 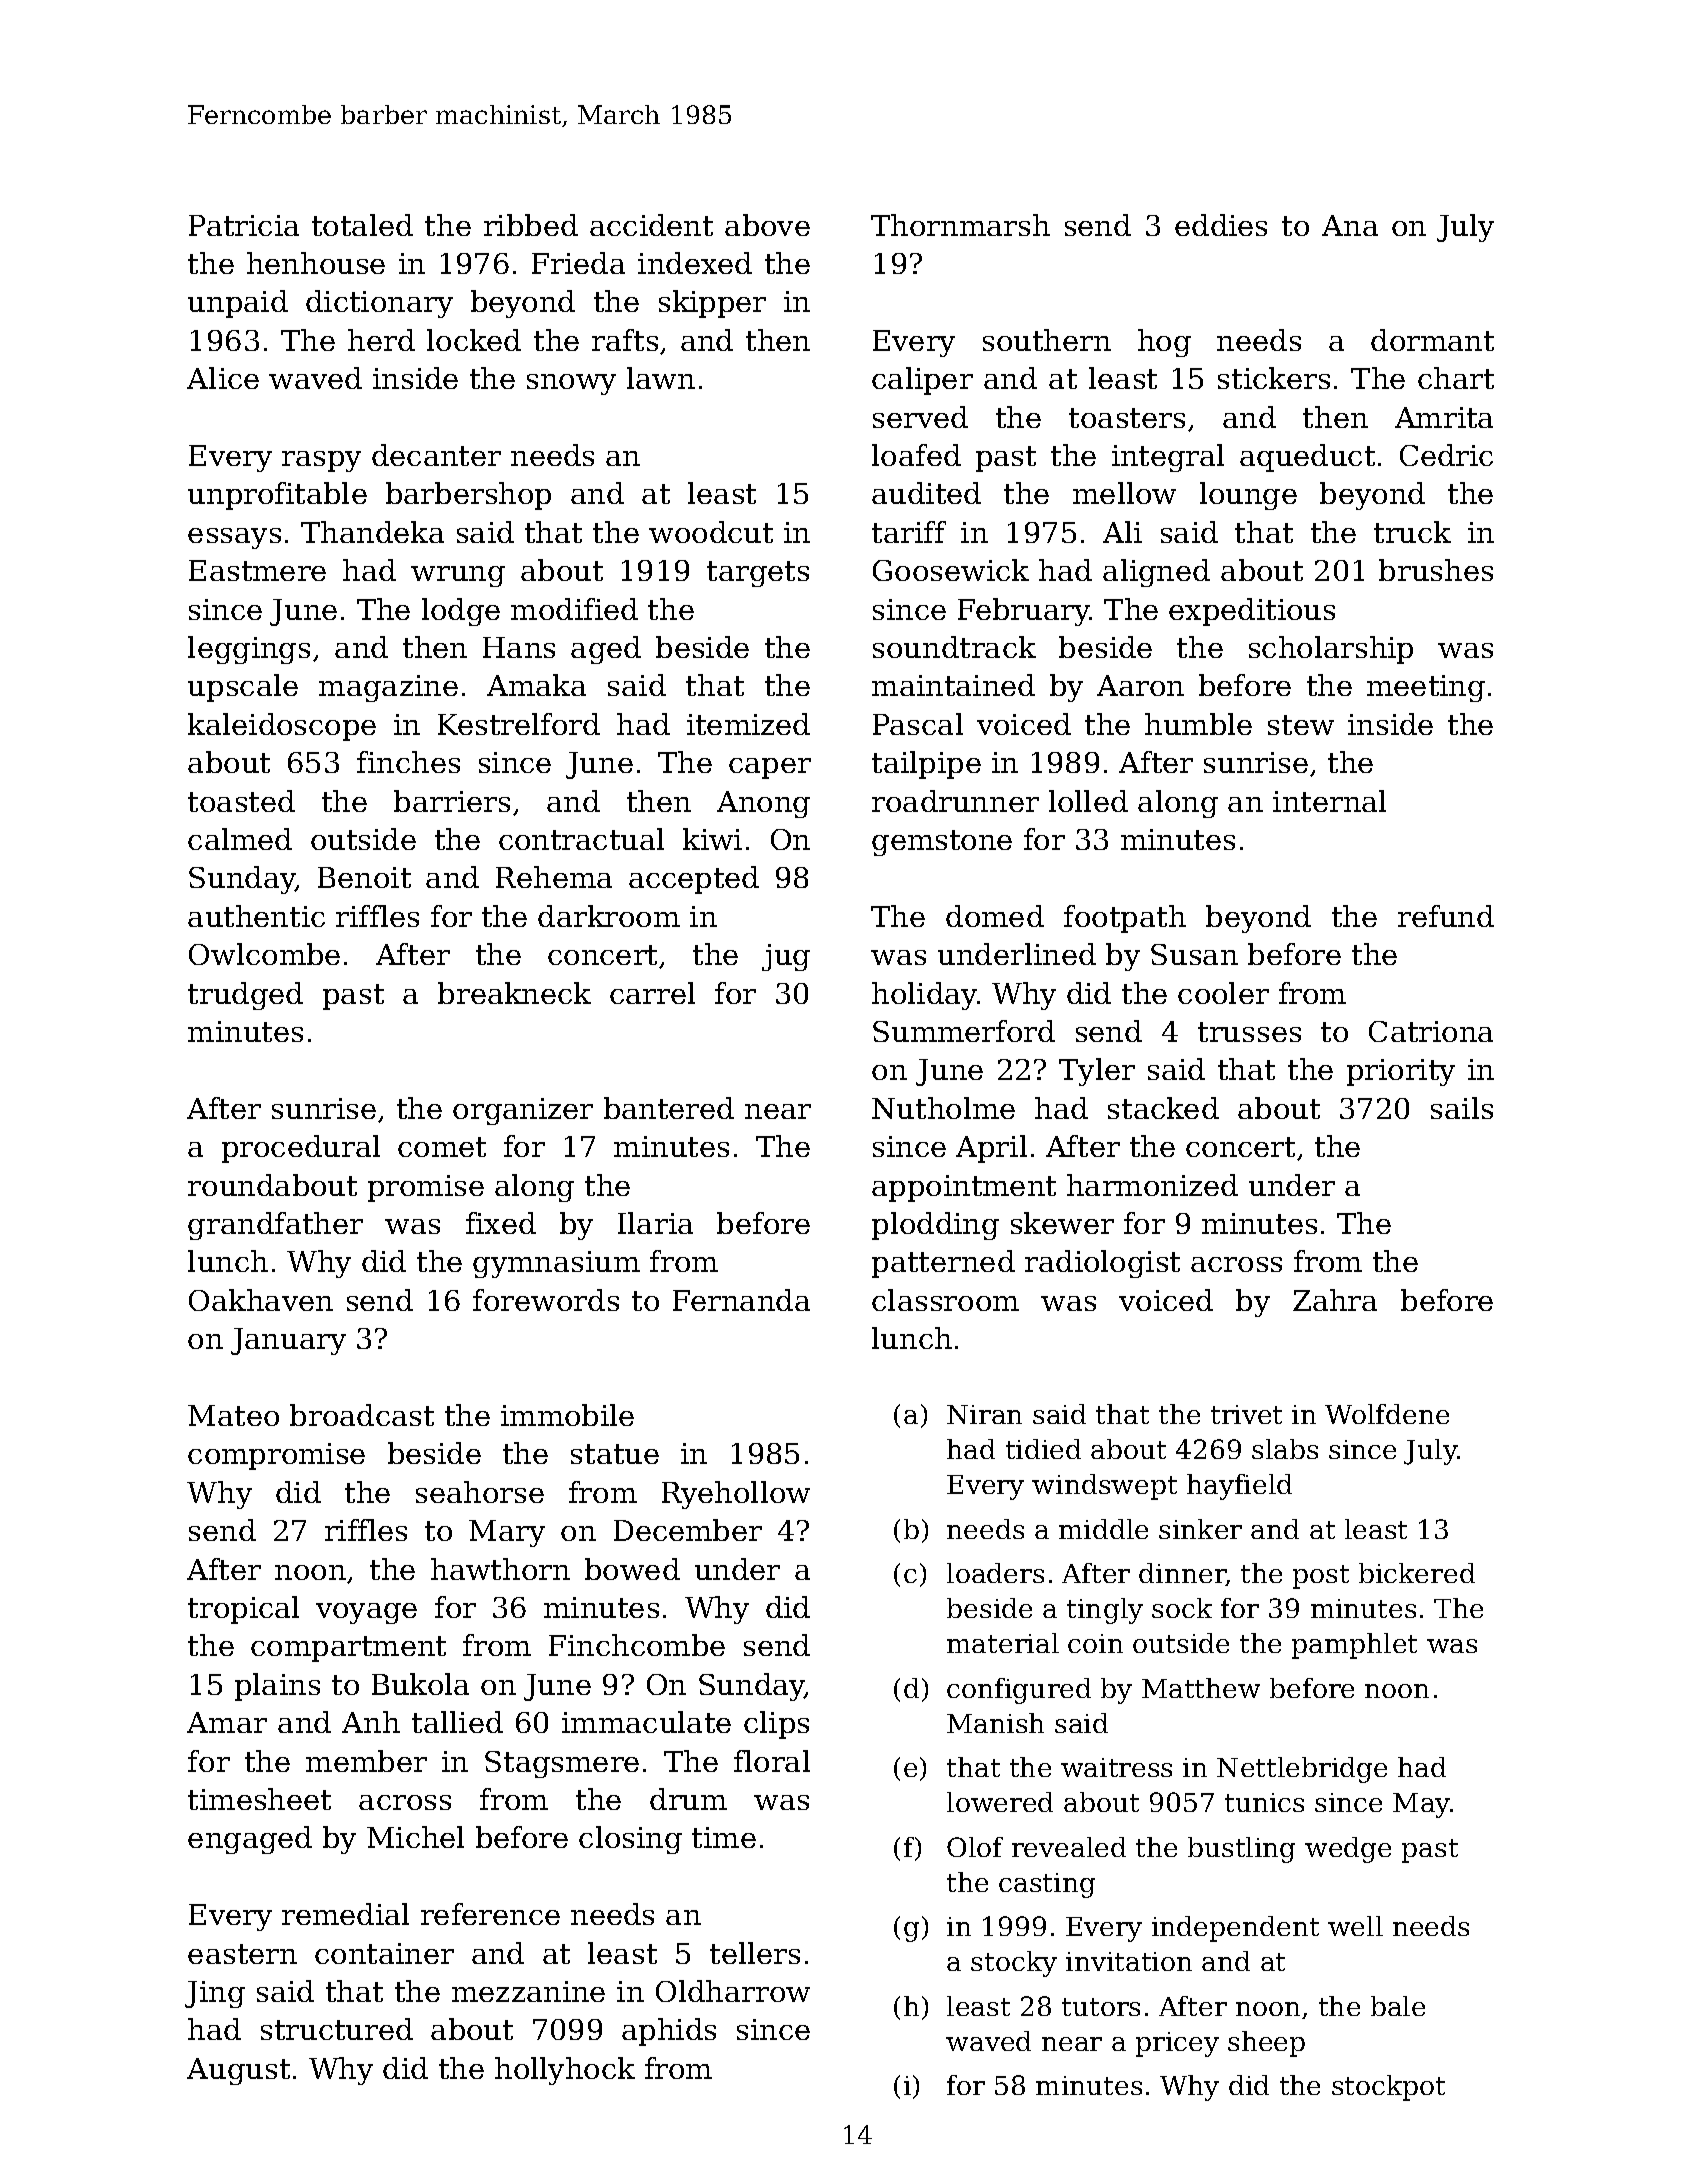 What do you see at coordinates (630, 1840) in the screenshot?
I see `closing` at bounding box center [630, 1840].
